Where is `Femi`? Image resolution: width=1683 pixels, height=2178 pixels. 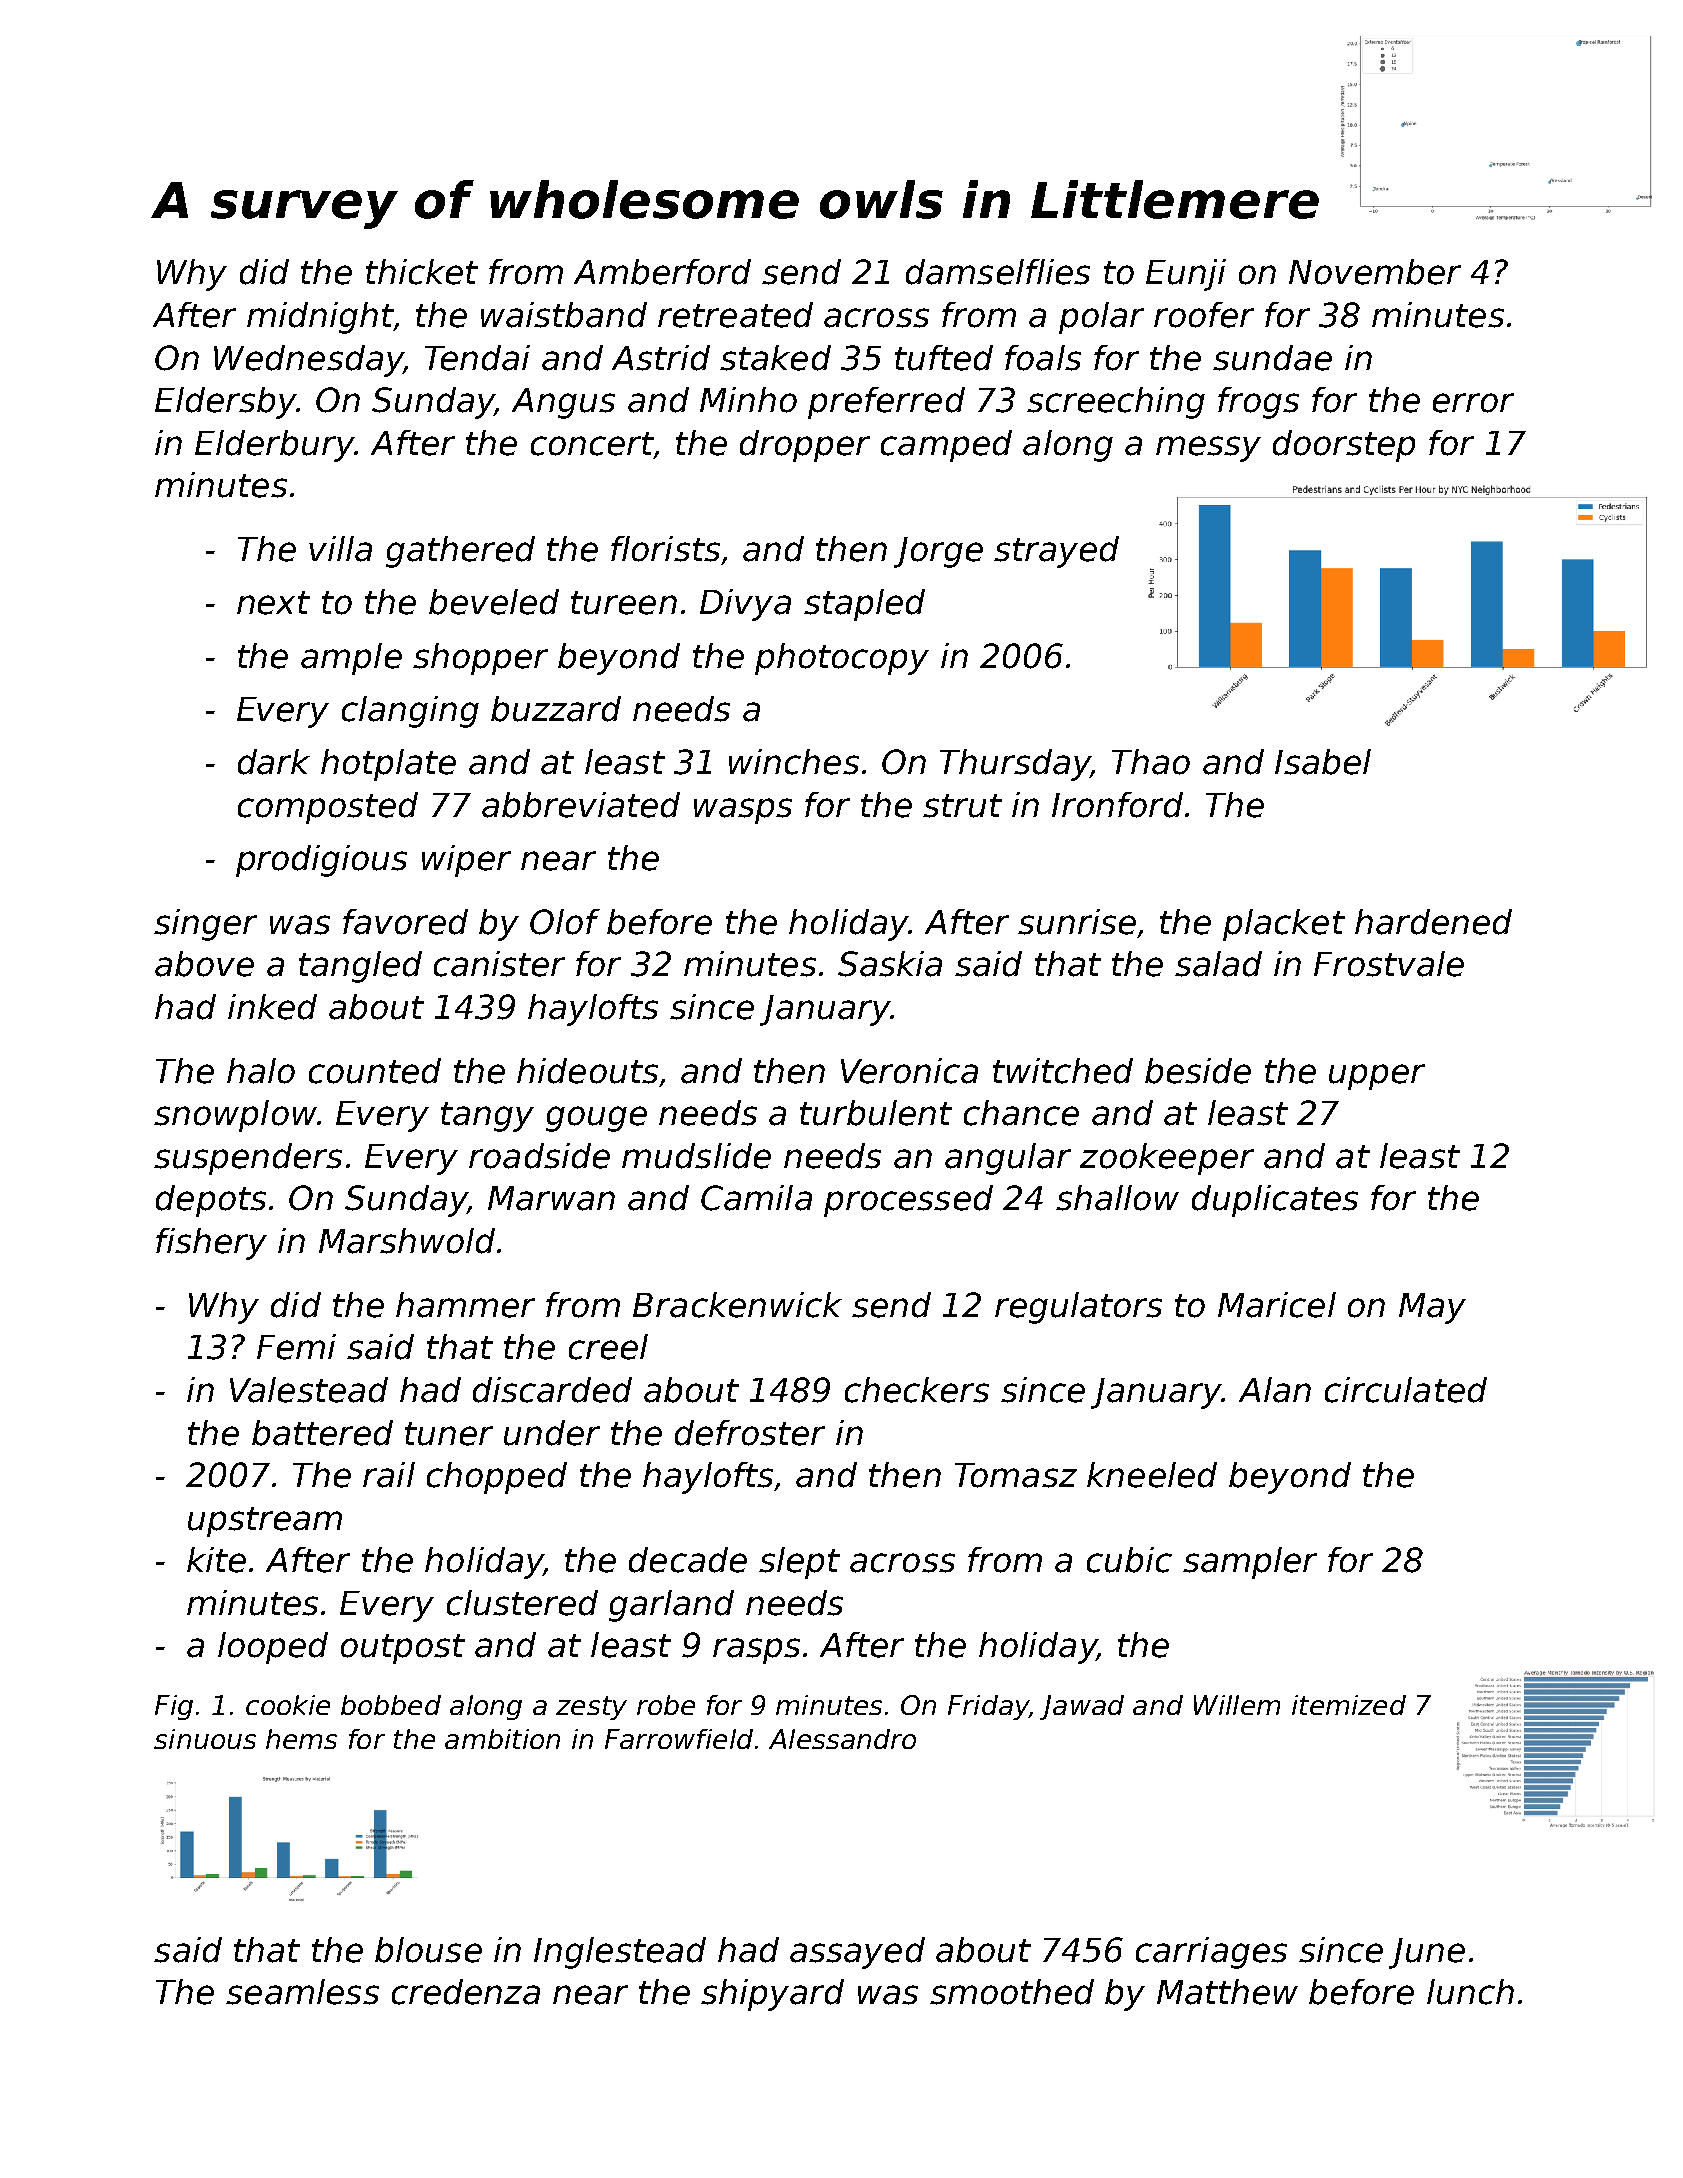 Femi is located at coordinates (296, 1347).
